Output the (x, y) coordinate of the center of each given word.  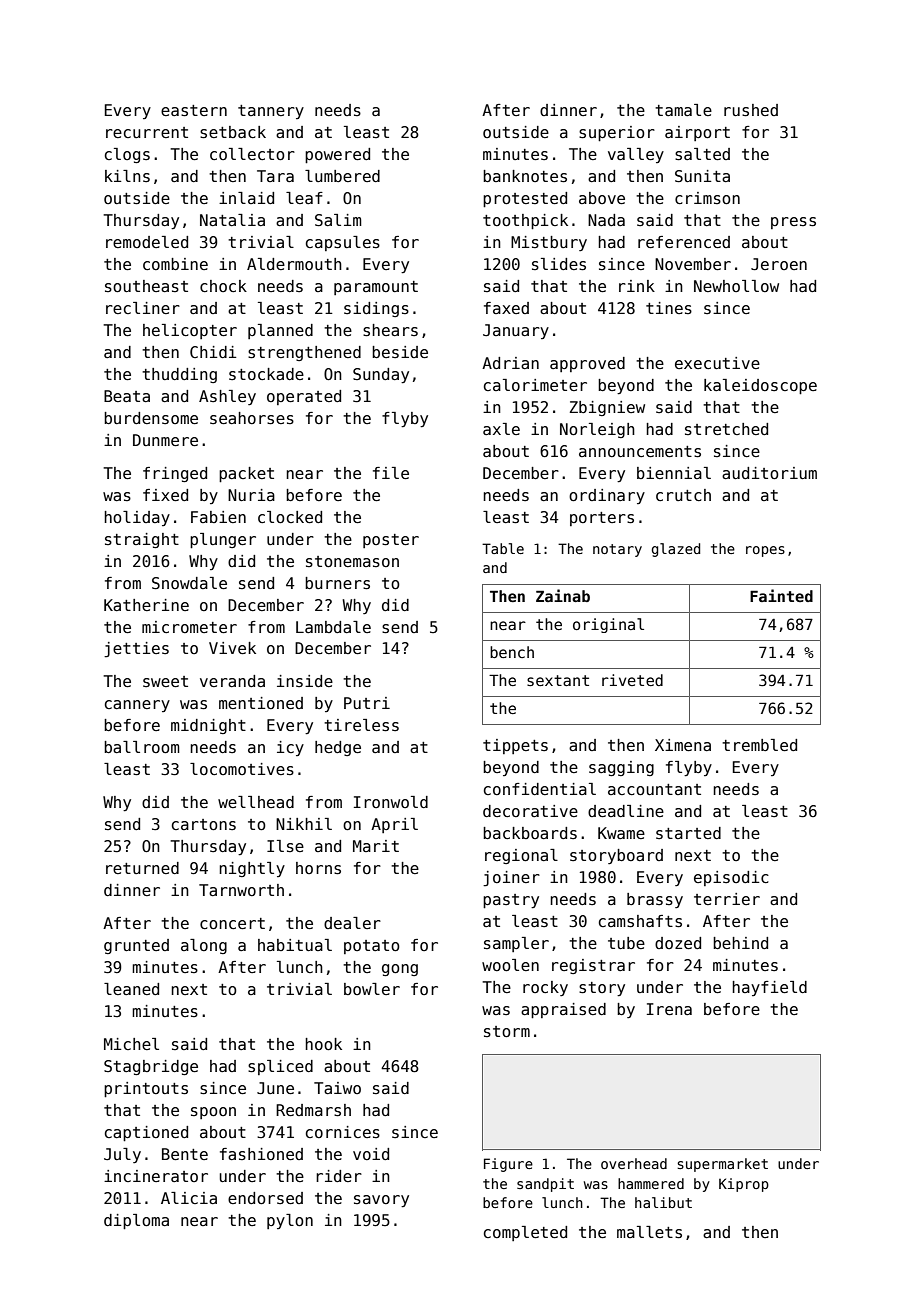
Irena (669, 1009)
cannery (137, 706)
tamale (683, 110)
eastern (194, 111)
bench (512, 652)
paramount (376, 288)
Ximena (683, 745)
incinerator (156, 1176)
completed (525, 1233)
